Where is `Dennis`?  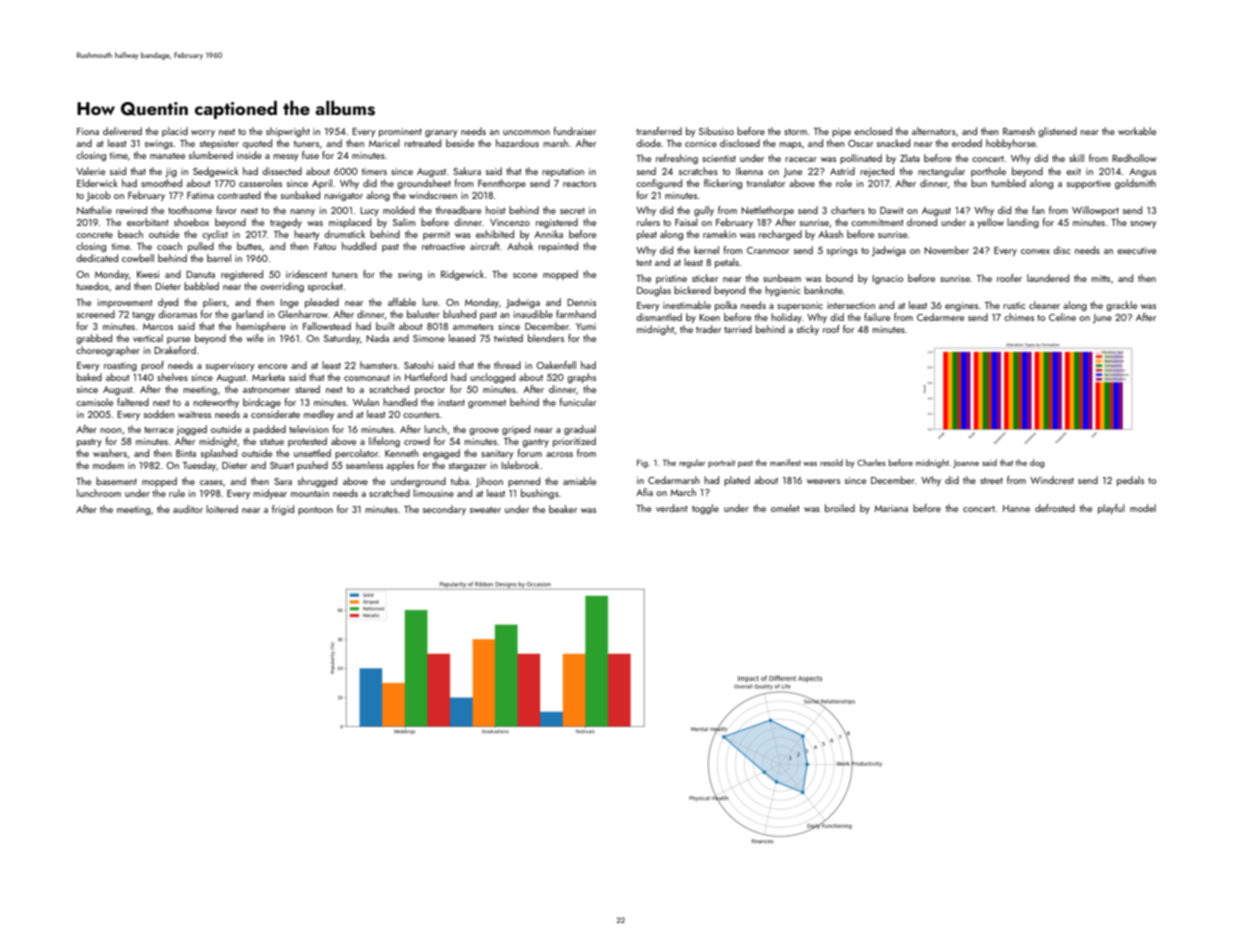
Dennis is located at coordinates (581, 302).
